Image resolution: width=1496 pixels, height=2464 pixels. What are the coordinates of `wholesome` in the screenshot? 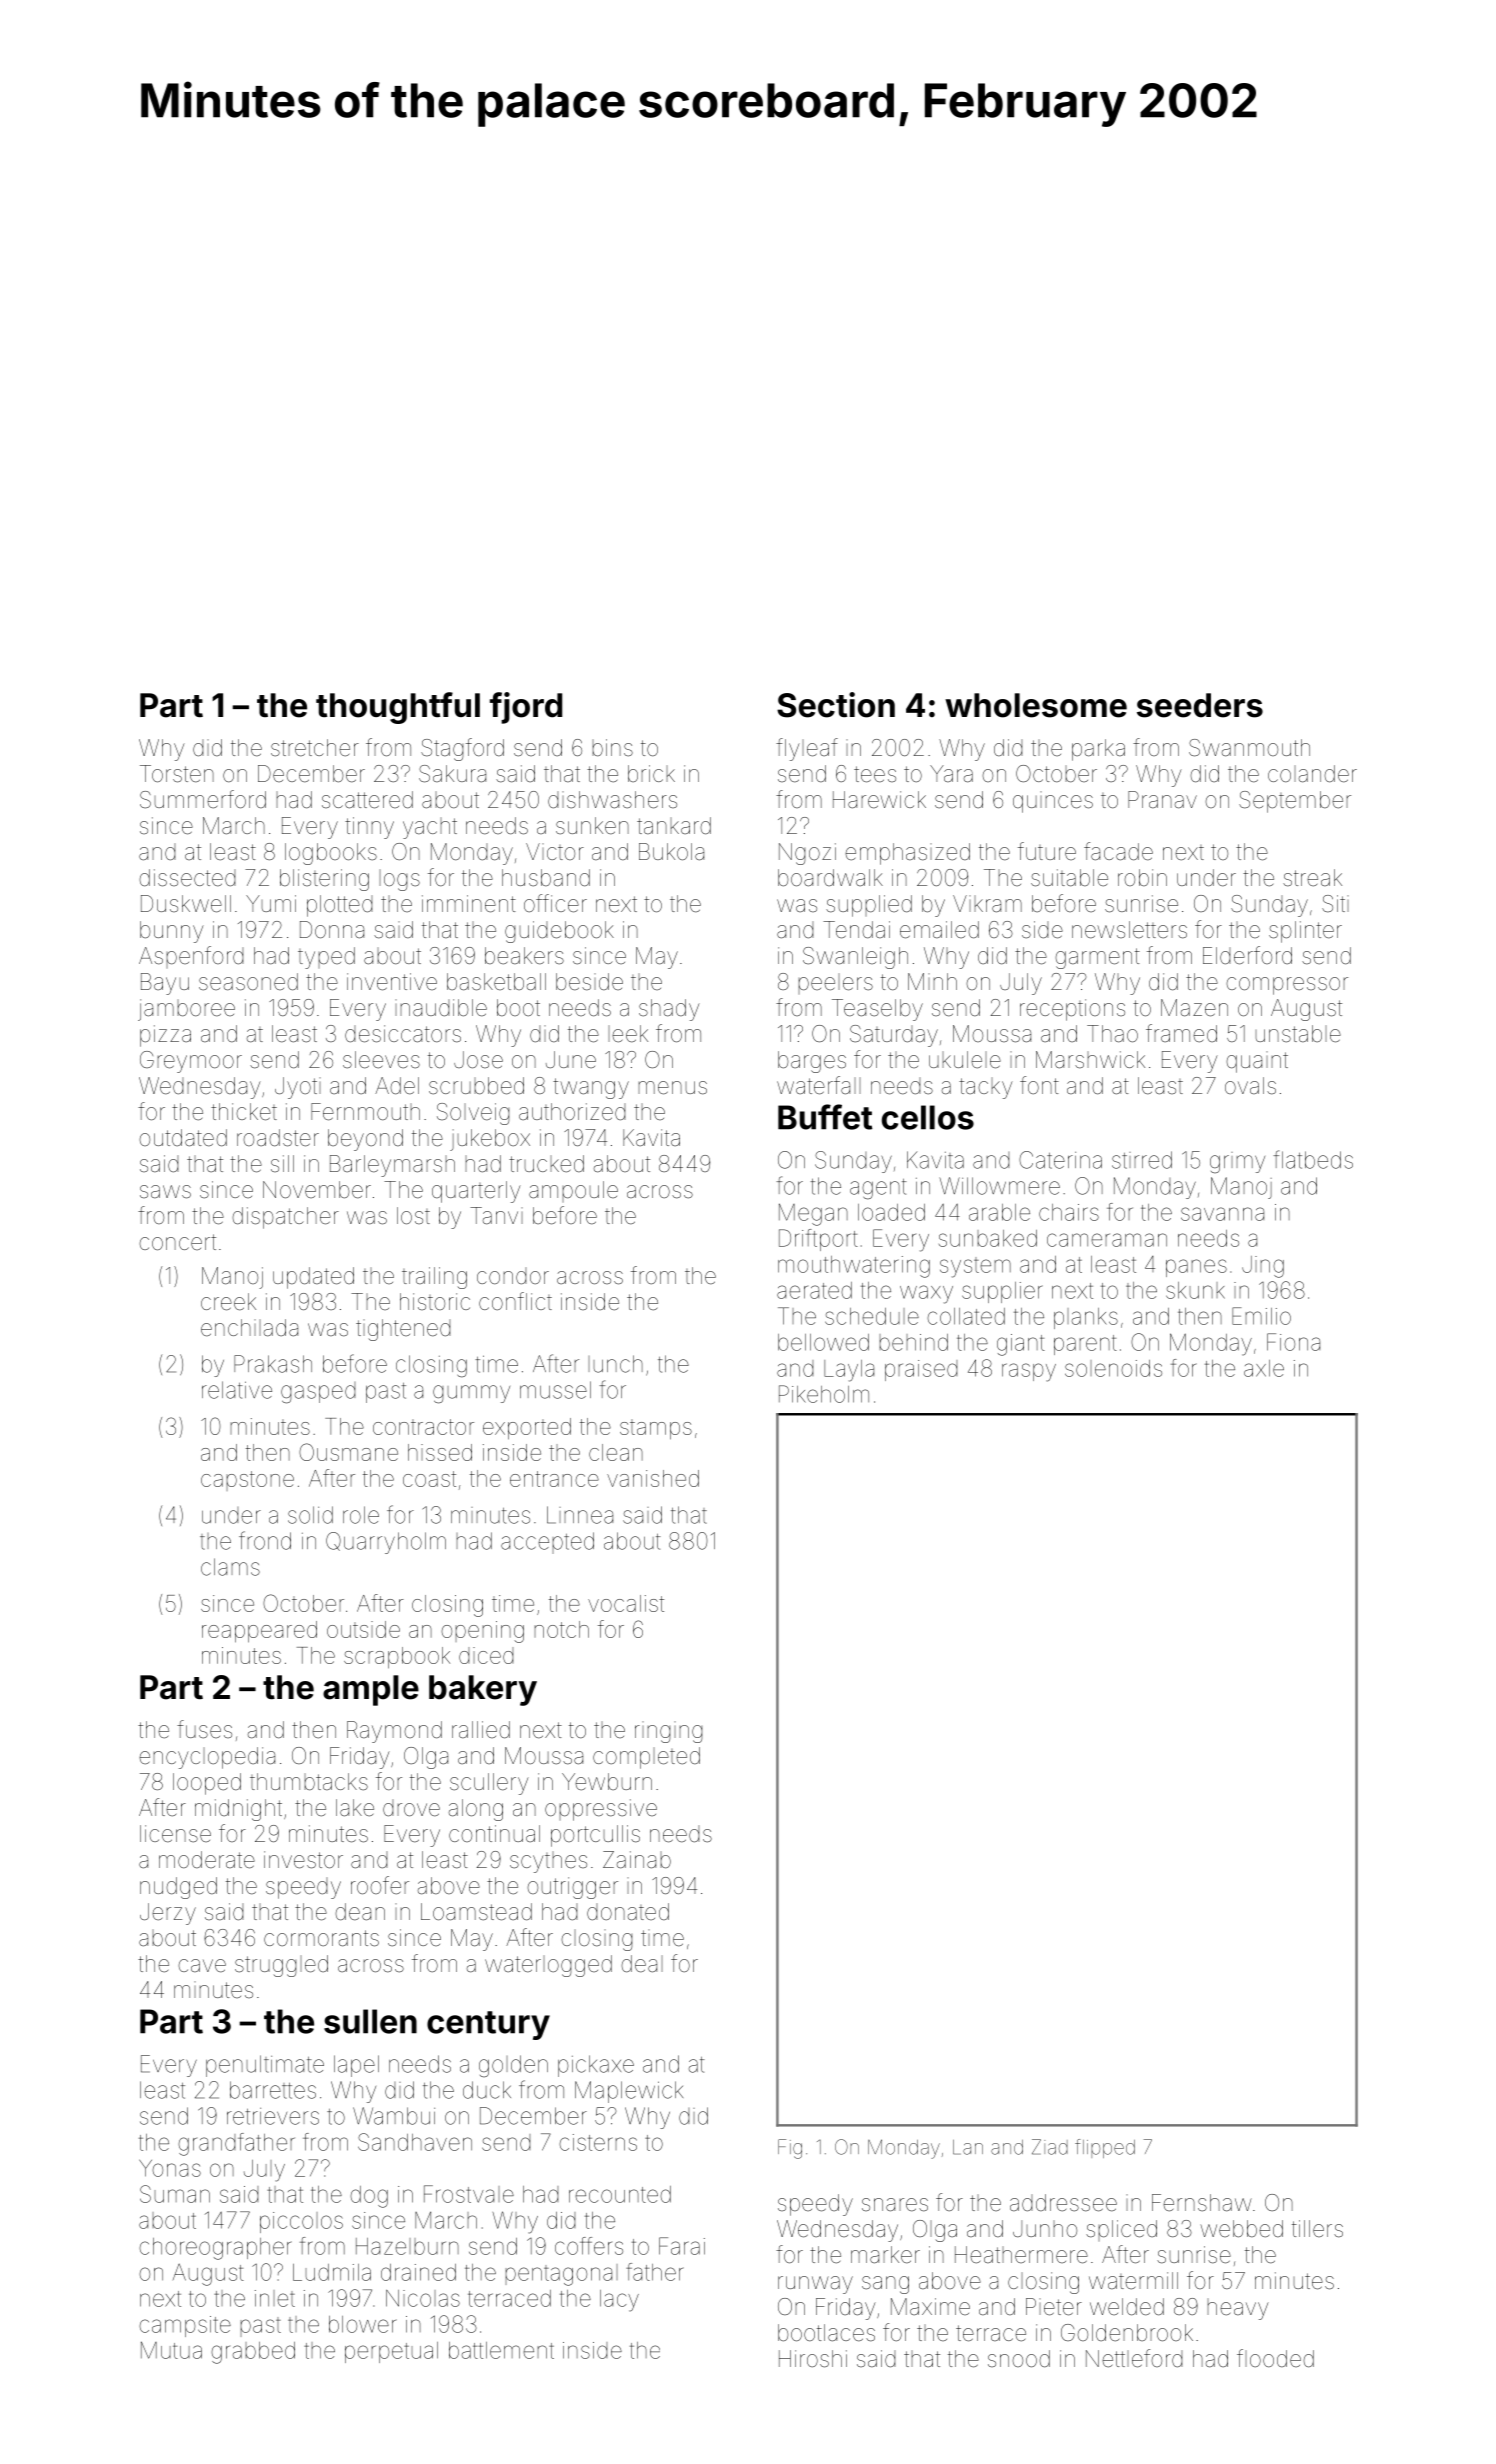 It's located at (1036, 705).
